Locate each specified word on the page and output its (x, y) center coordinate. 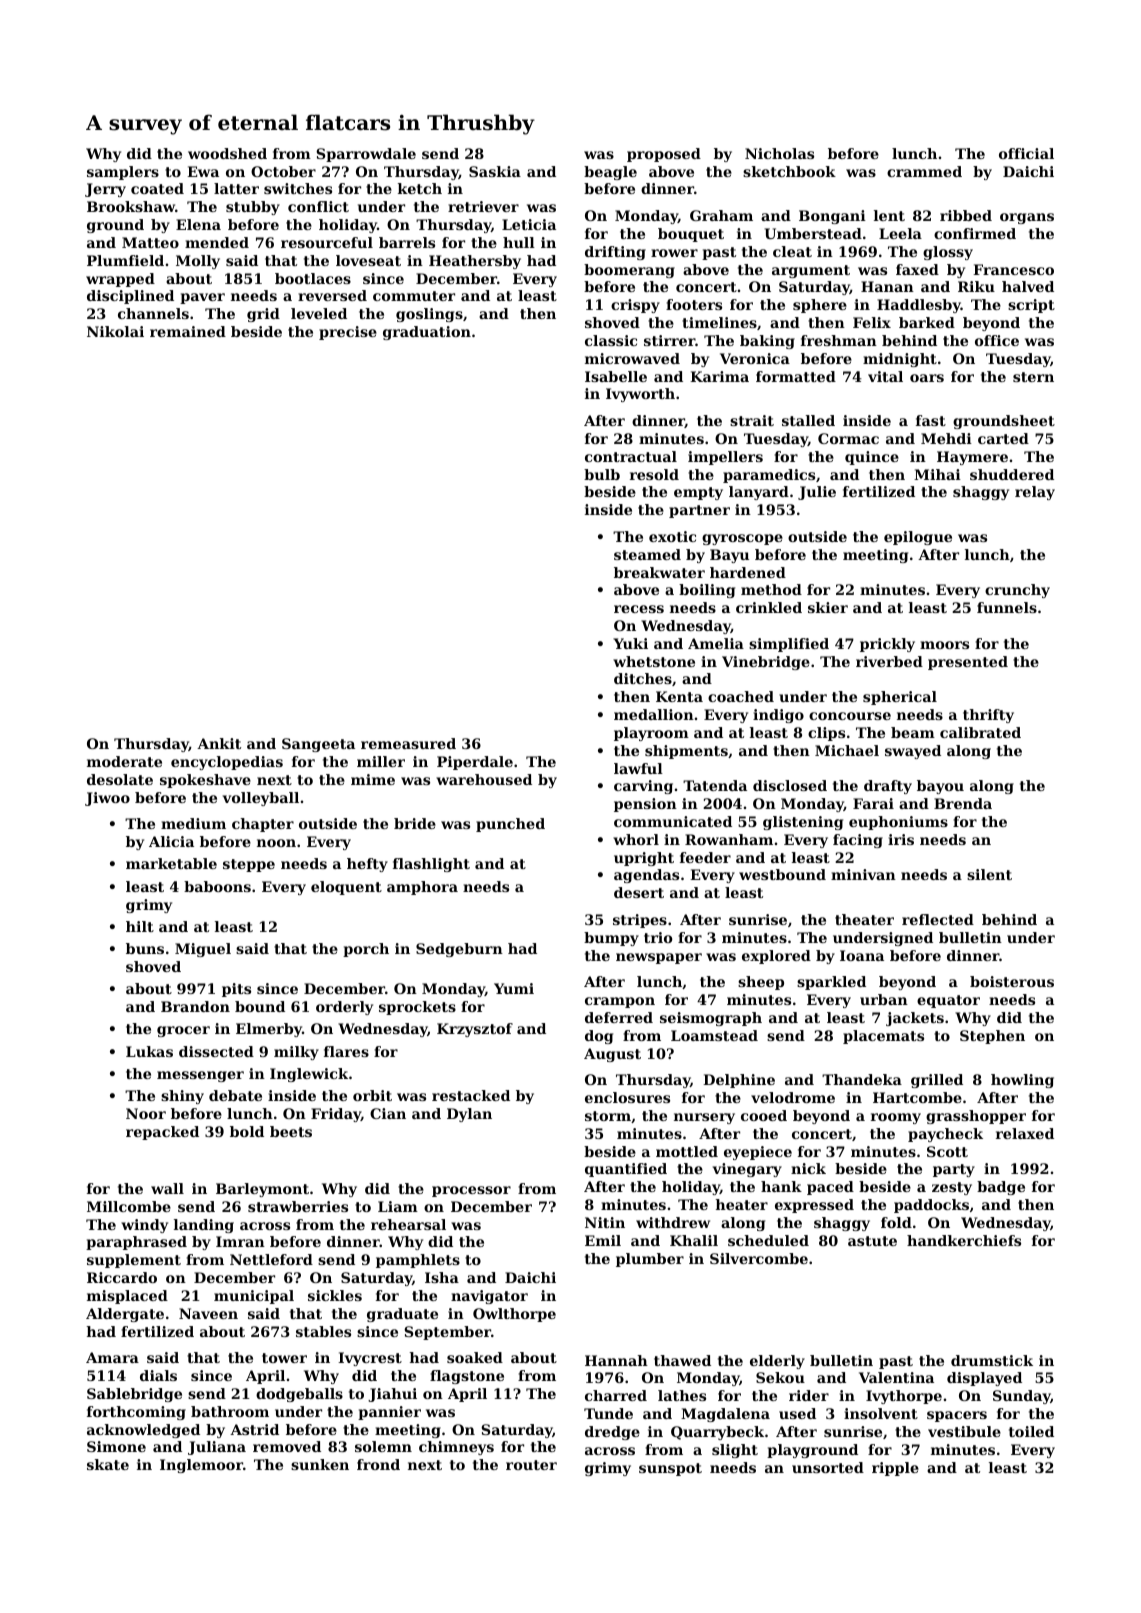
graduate (402, 1315)
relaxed (1025, 1133)
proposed (664, 155)
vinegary (747, 1170)
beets (291, 1131)
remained (188, 331)
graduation (427, 333)
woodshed (227, 153)
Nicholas (779, 153)
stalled (808, 420)
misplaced (127, 1297)
